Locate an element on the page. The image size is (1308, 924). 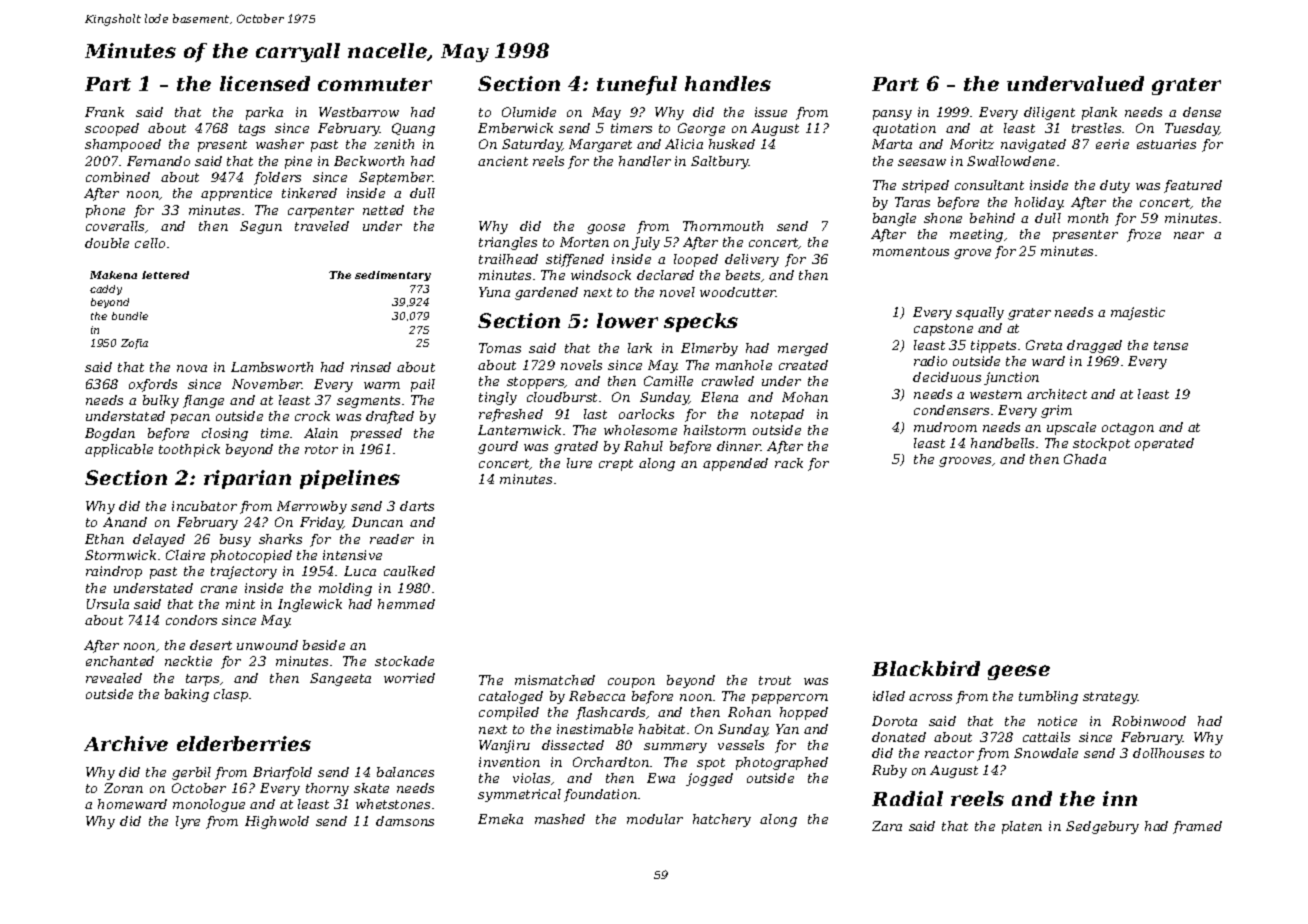
Ghada is located at coordinates (1085, 459).
